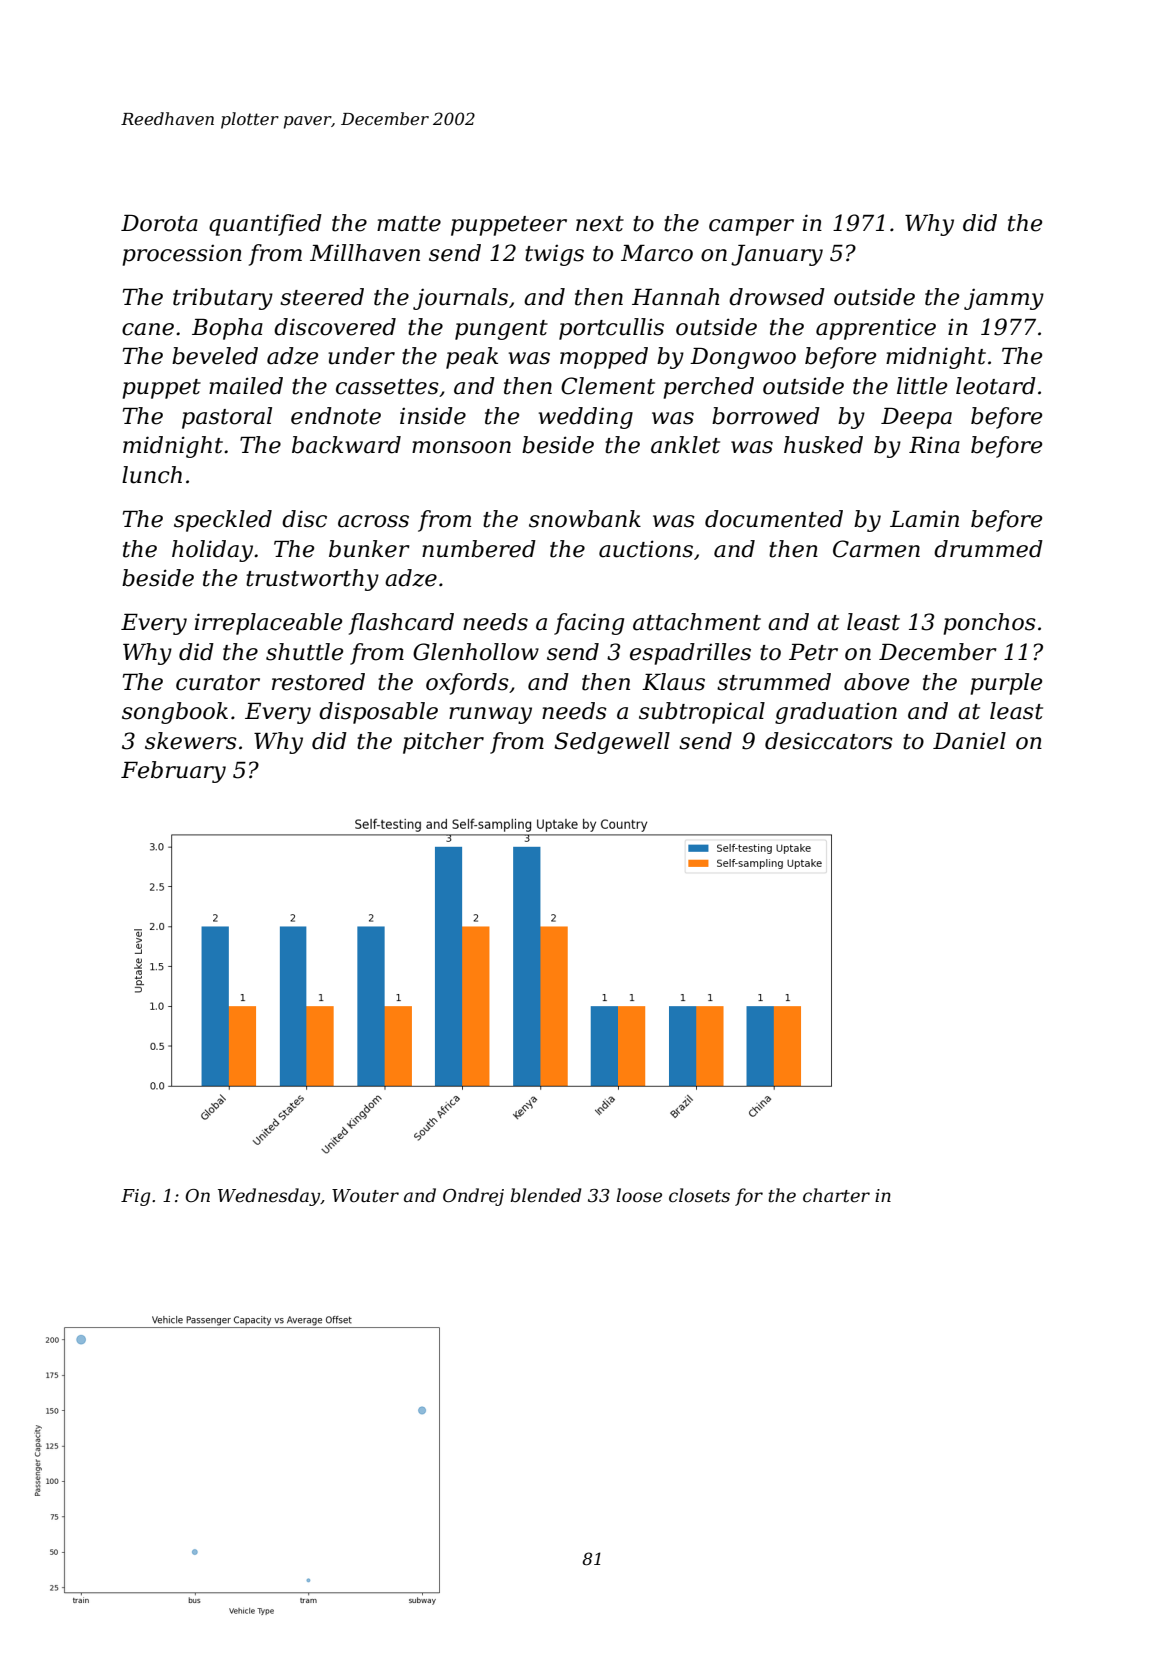  Describe the element at coordinates (191, 741) in the page. I see `skewers` at that location.
